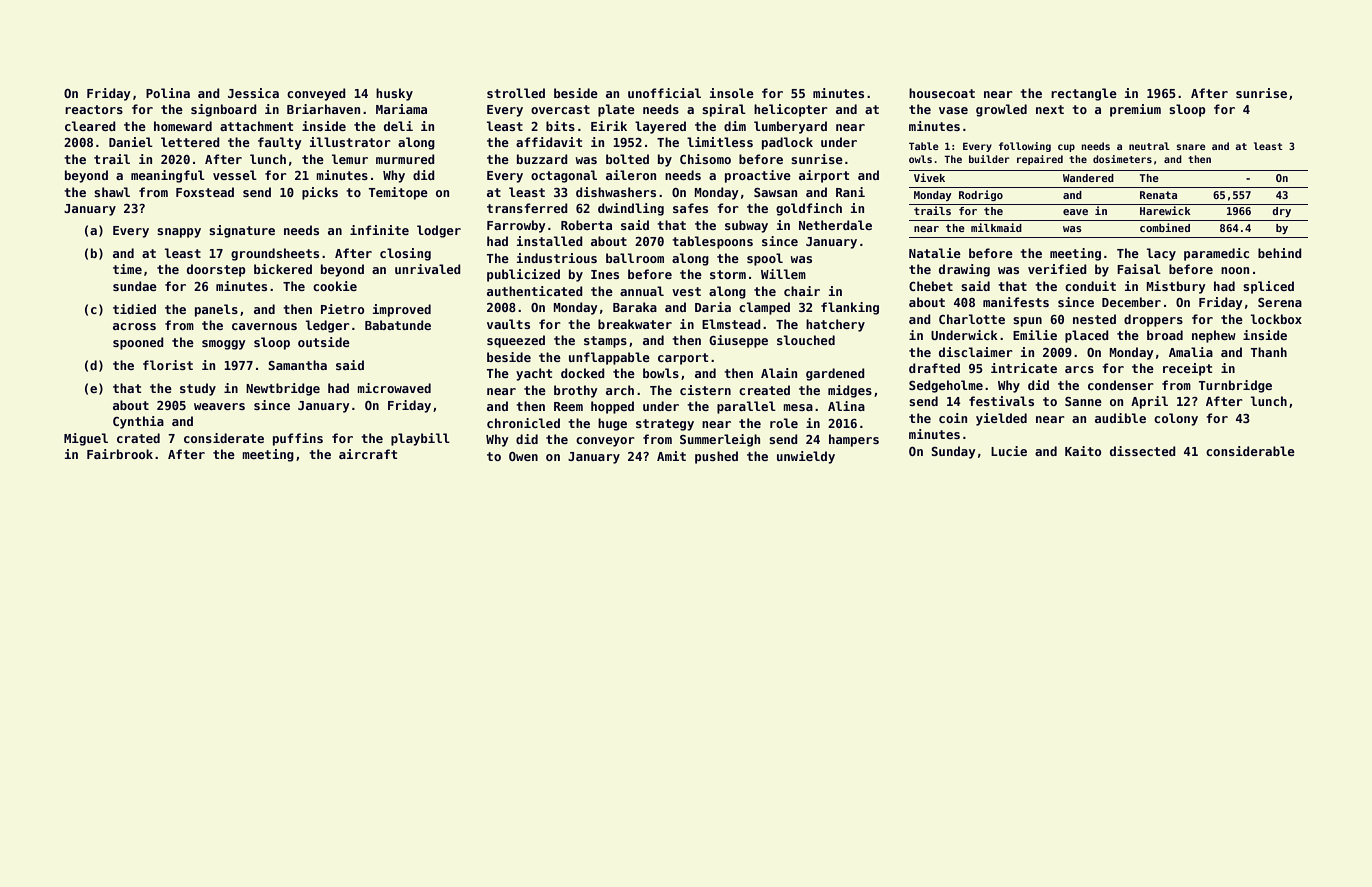  What do you see at coordinates (1084, 94) in the screenshot?
I see `rectangle` at bounding box center [1084, 94].
